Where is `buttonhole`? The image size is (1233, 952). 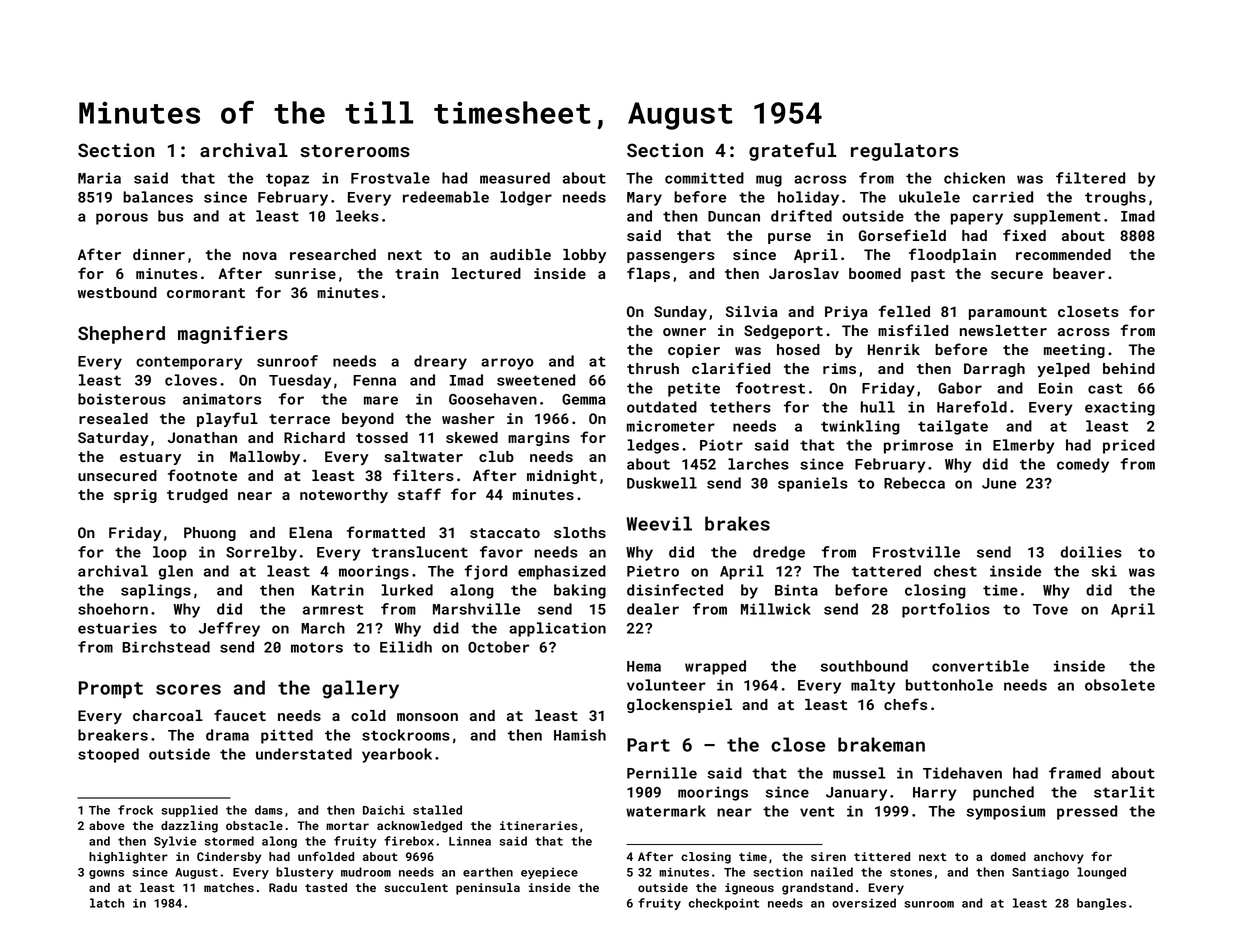 buttonhole is located at coordinates (949, 685).
